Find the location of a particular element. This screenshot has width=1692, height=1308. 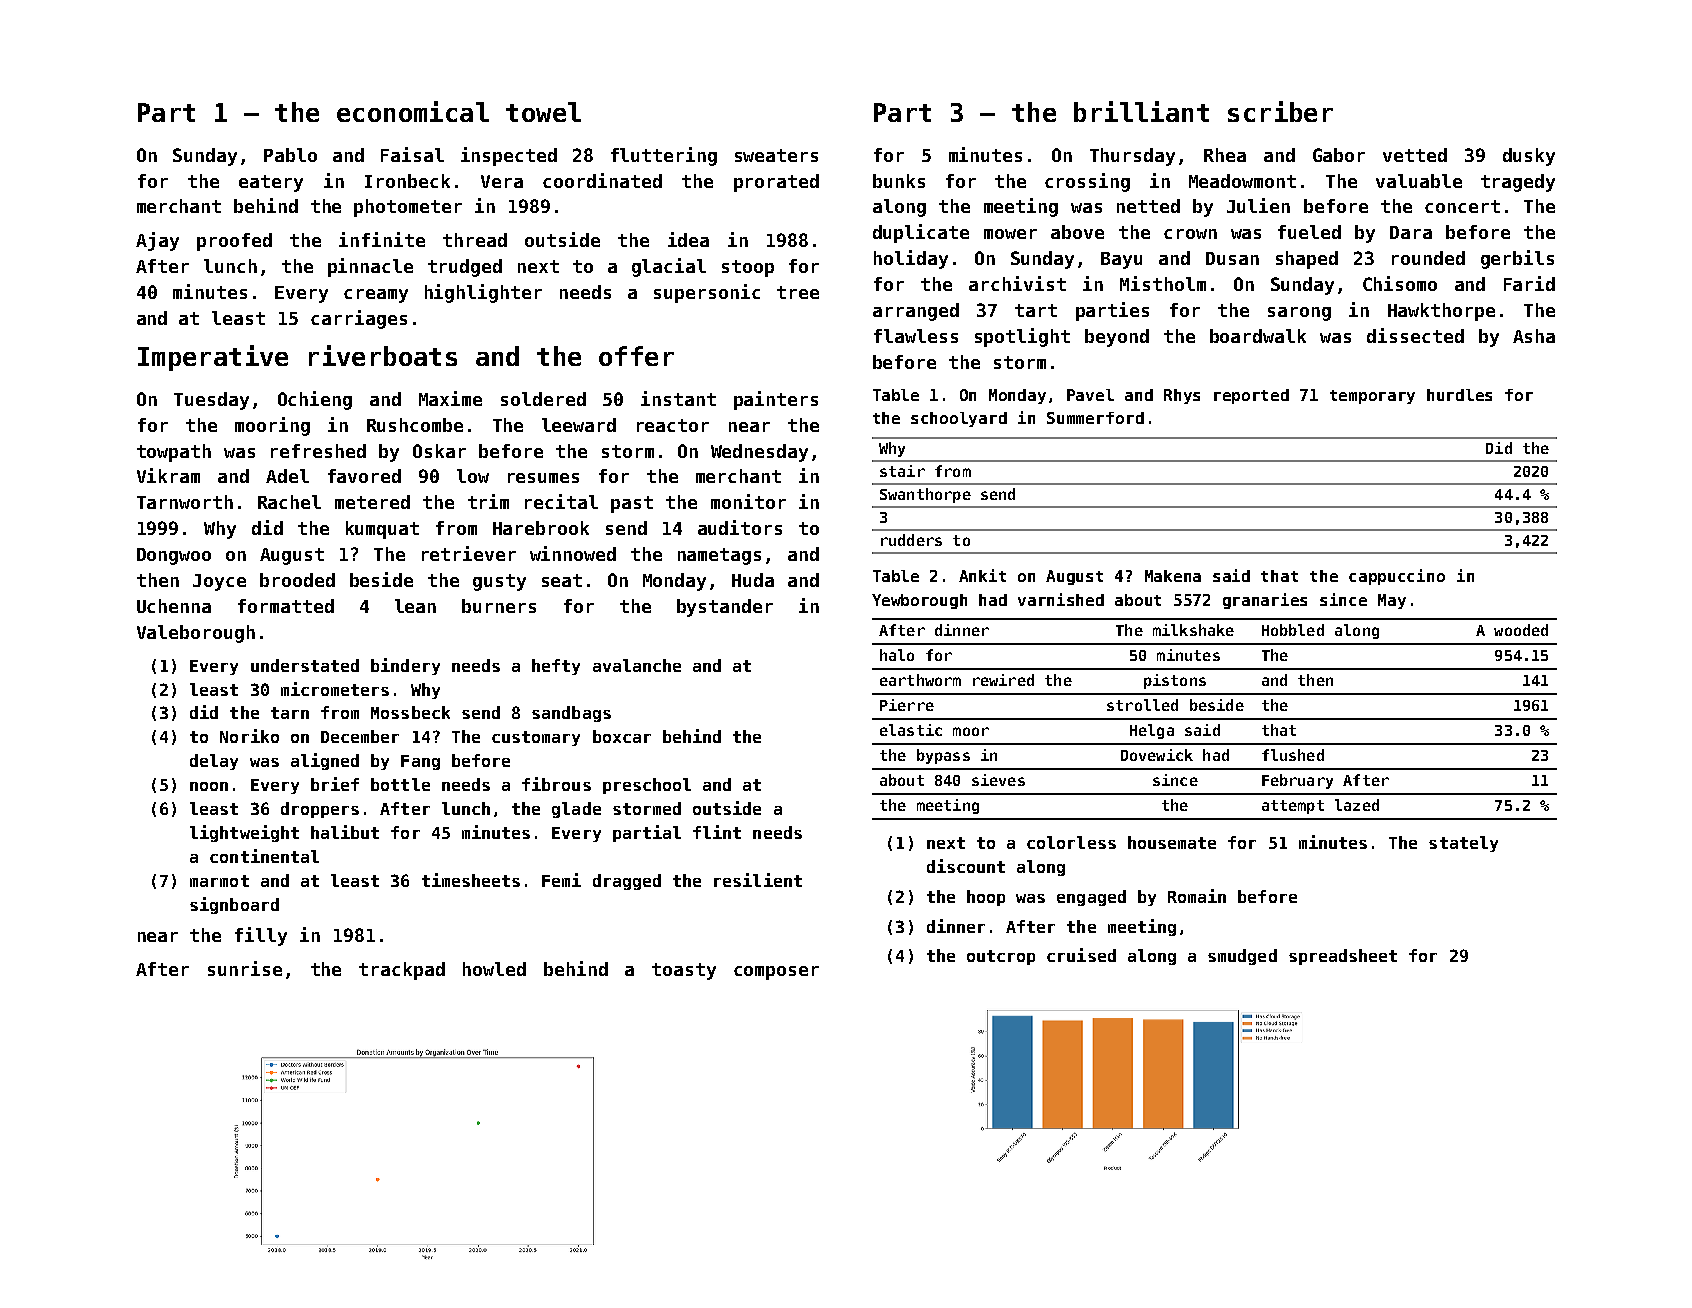

bindery is located at coordinates (405, 666).
